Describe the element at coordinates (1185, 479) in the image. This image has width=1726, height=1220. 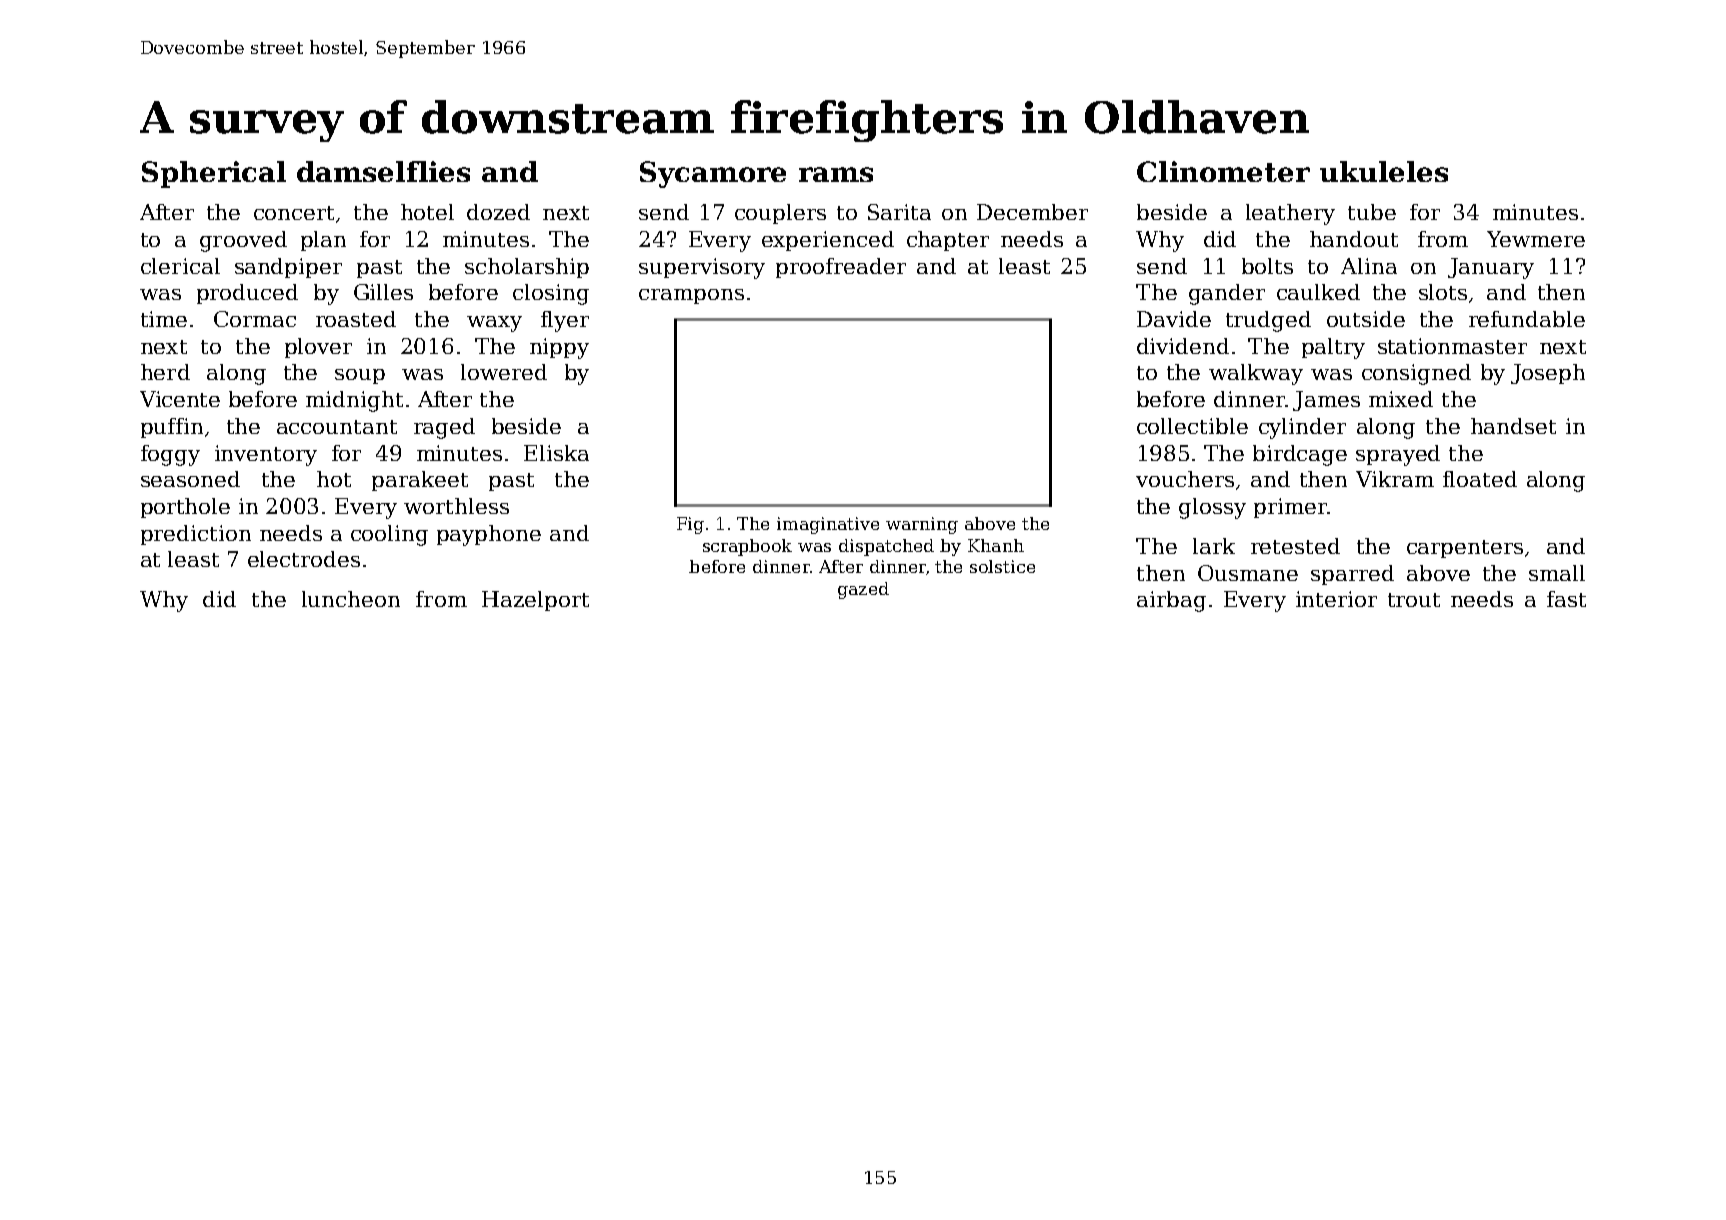
I see `vouchers` at that location.
